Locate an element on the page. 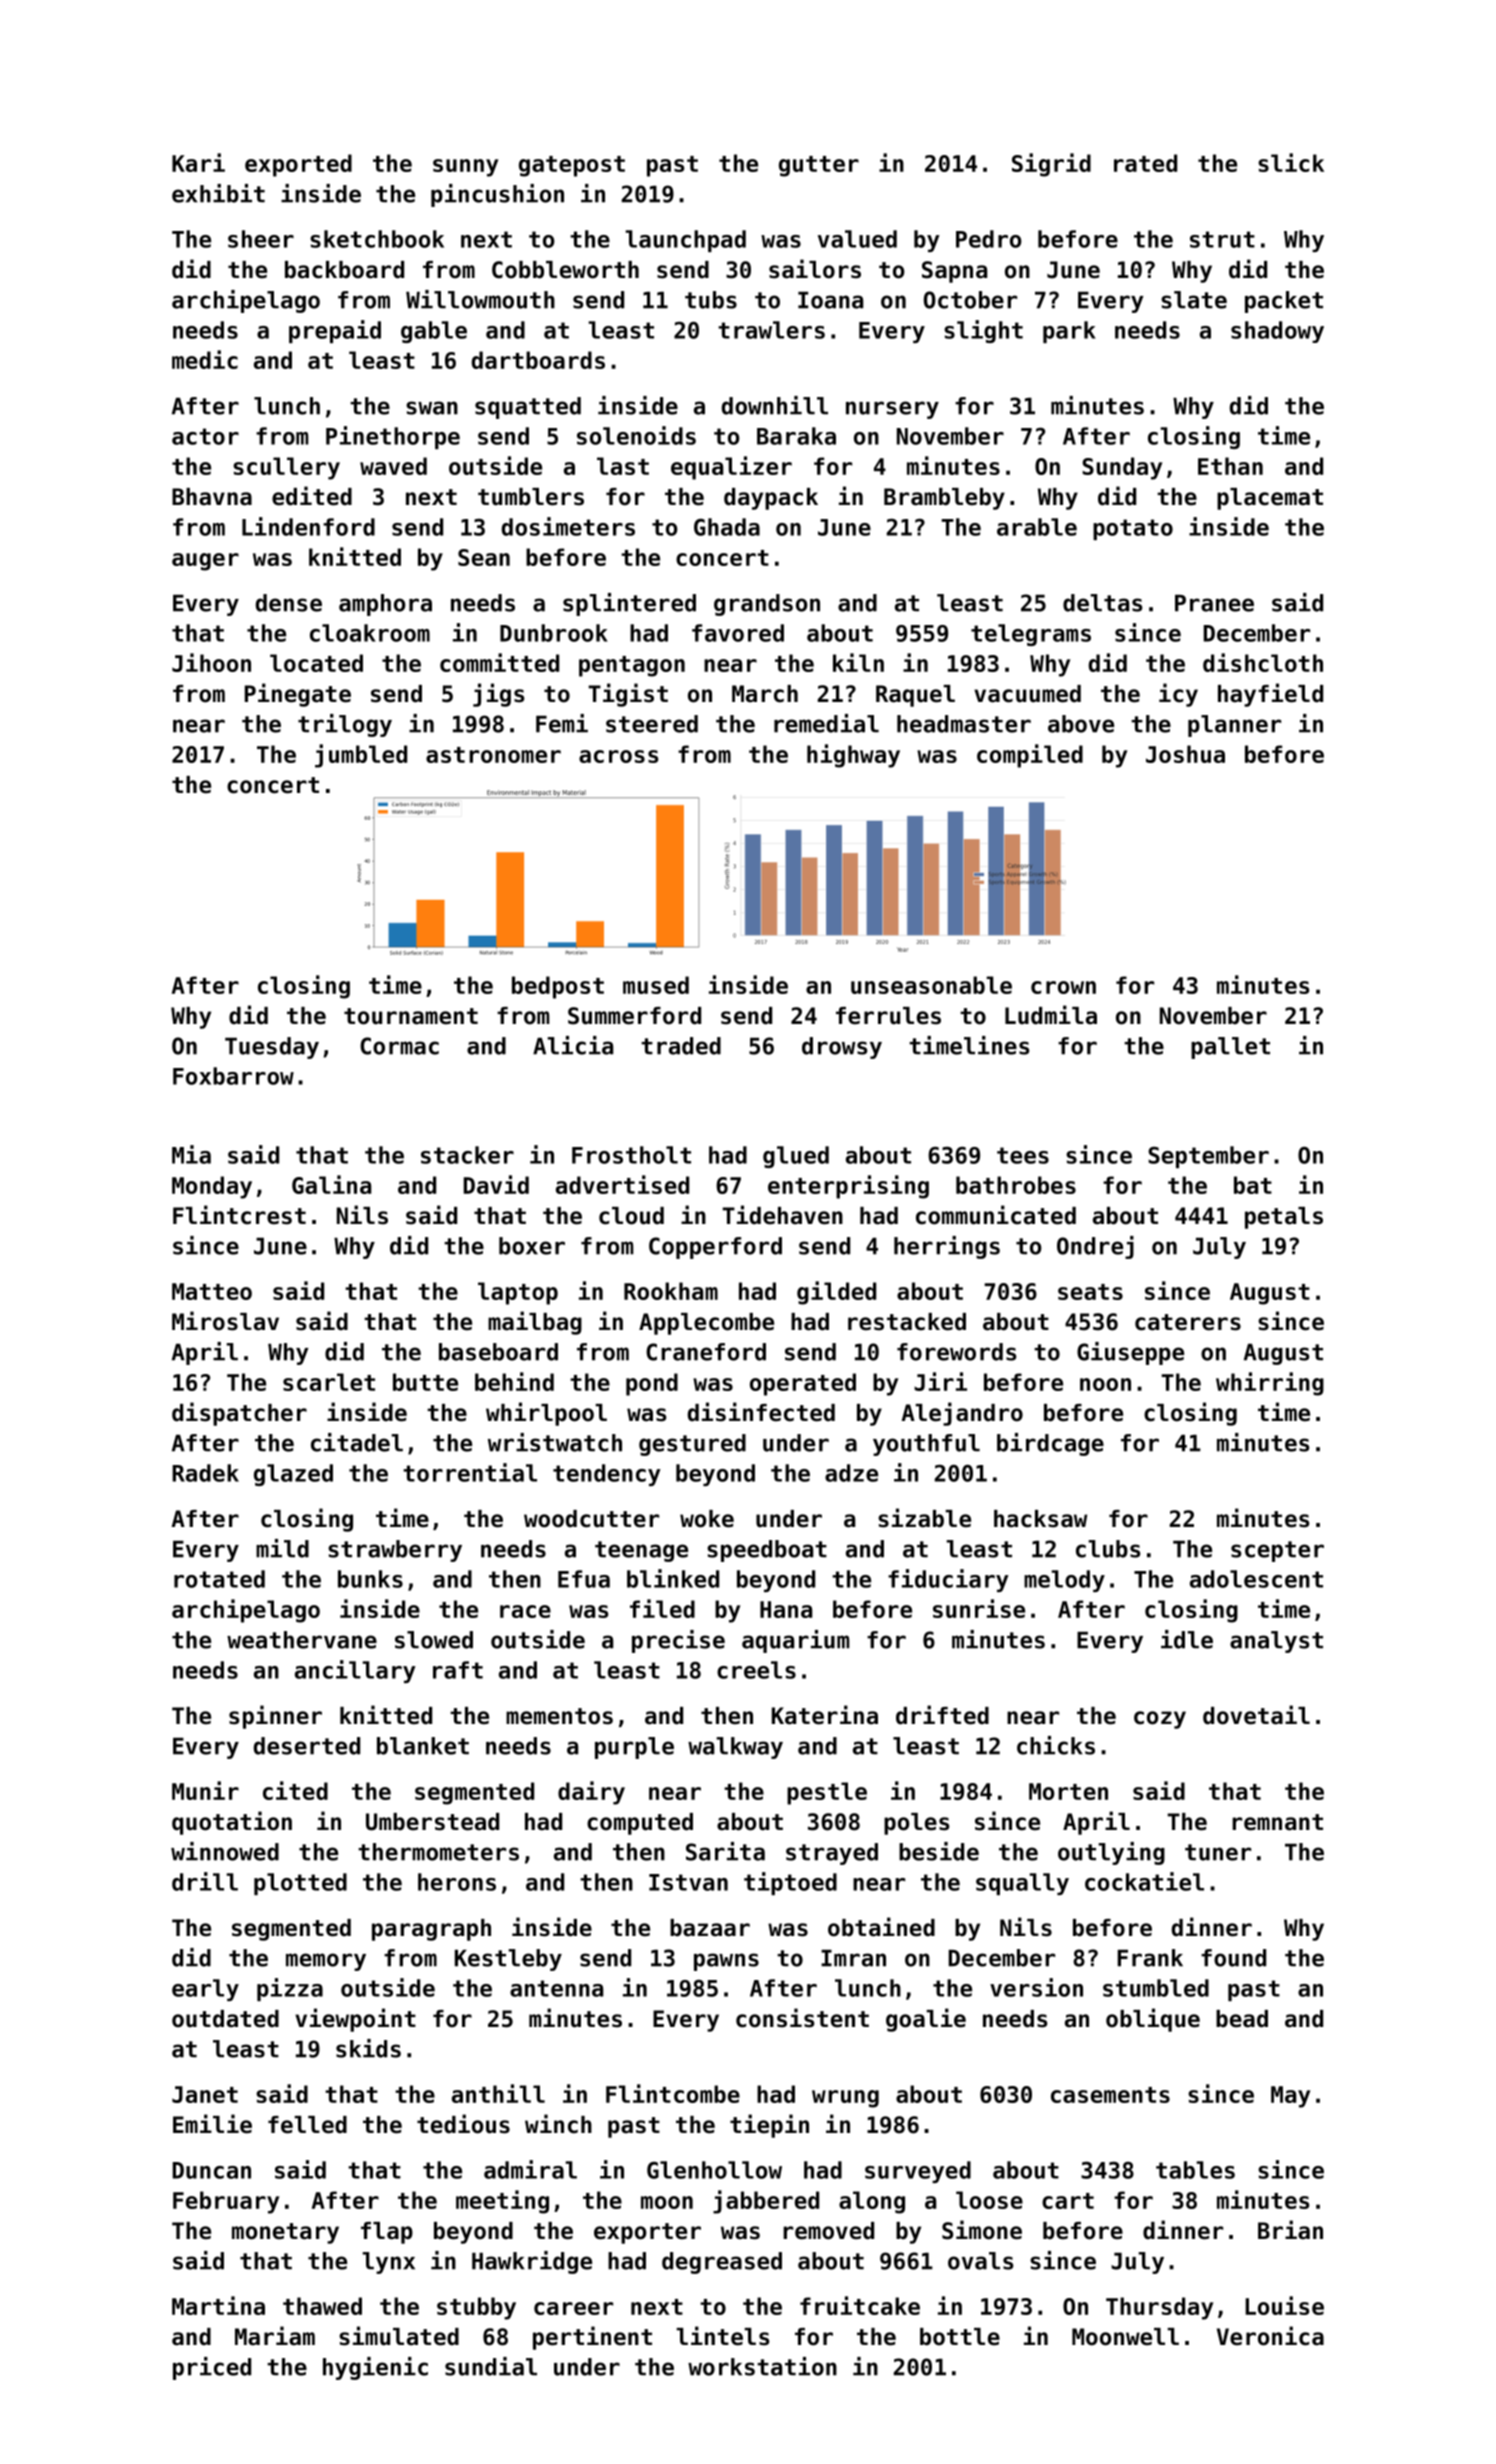 This page has width=1496, height=2464. Sigrid is located at coordinates (1051, 165).
